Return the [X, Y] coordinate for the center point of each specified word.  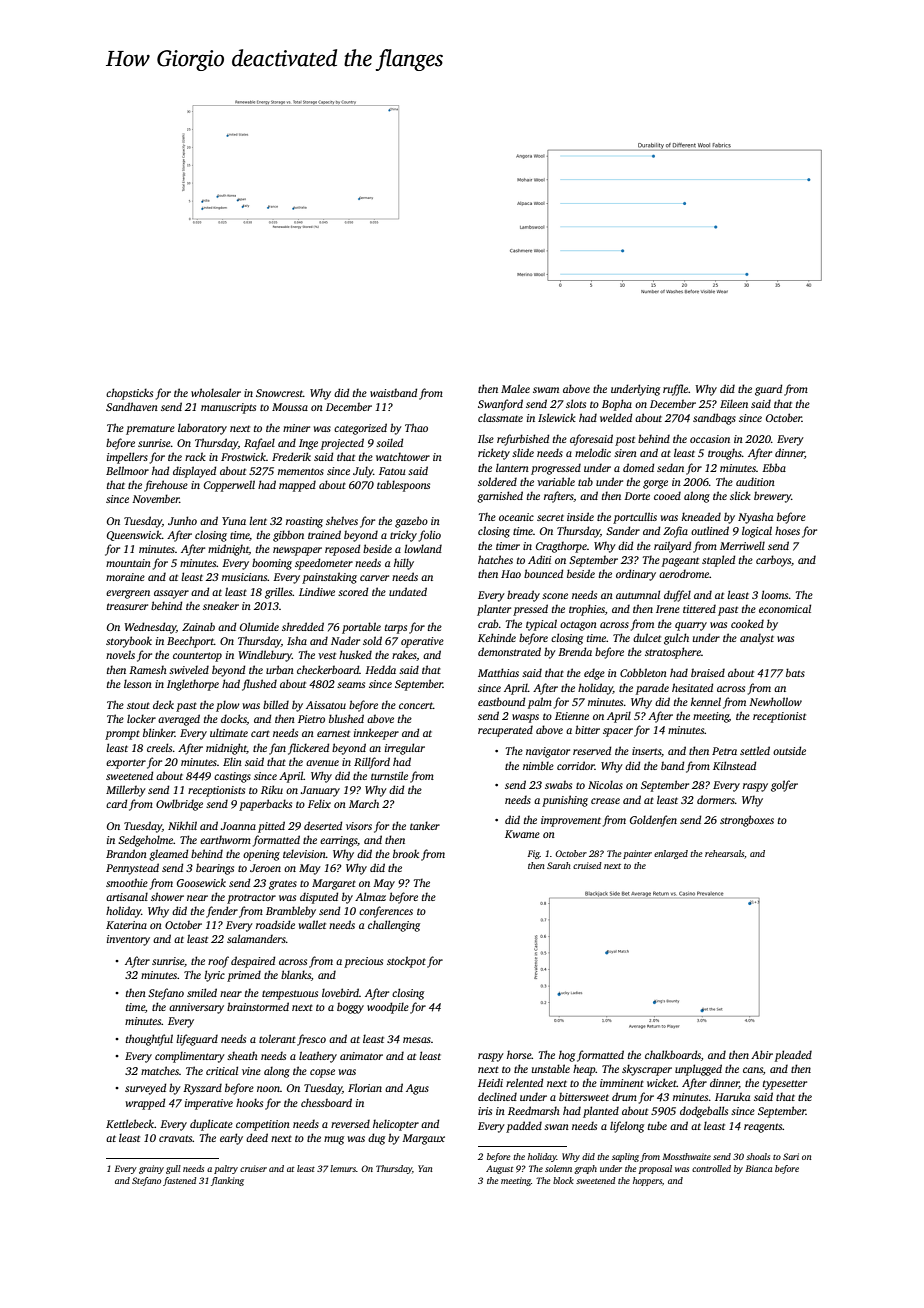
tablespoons [403, 486]
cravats [176, 1138]
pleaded [793, 1056]
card [116, 803]
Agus [417, 1089]
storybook [129, 642]
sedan [670, 467]
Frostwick [243, 456]
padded [524, 1127]
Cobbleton [643, 672]
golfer [784, 786]
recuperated [505, 731]
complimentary [190, 1057]
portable [361, 628]
